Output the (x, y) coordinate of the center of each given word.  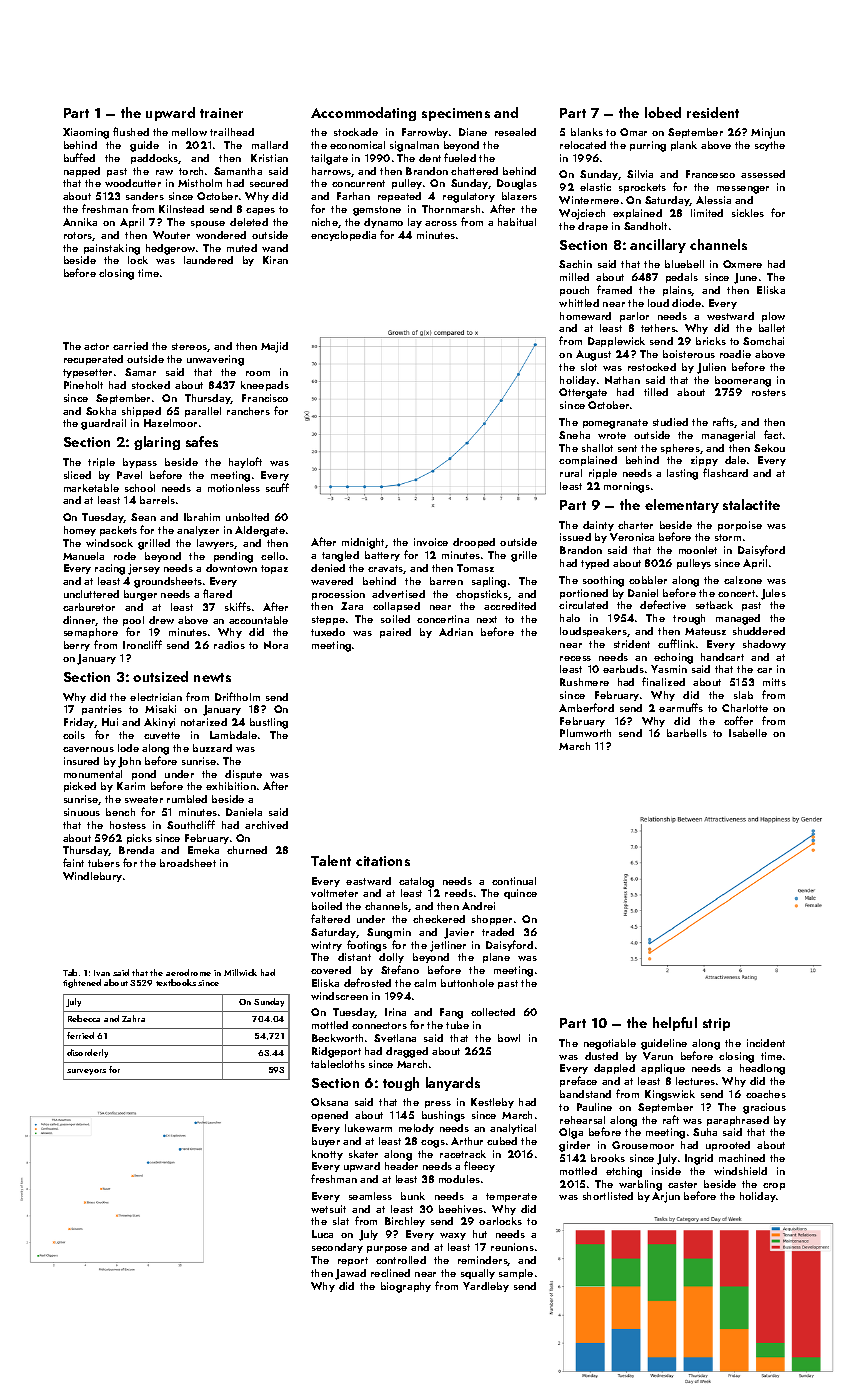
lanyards (453, 1084)
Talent (331, 860)
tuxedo (328, 632)
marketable (91, 488)
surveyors (86, 1072)
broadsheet (188, 863)
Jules (773, 594)
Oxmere (742, 264)
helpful (675, 1024)
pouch (574, 291)
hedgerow (170, 249)
